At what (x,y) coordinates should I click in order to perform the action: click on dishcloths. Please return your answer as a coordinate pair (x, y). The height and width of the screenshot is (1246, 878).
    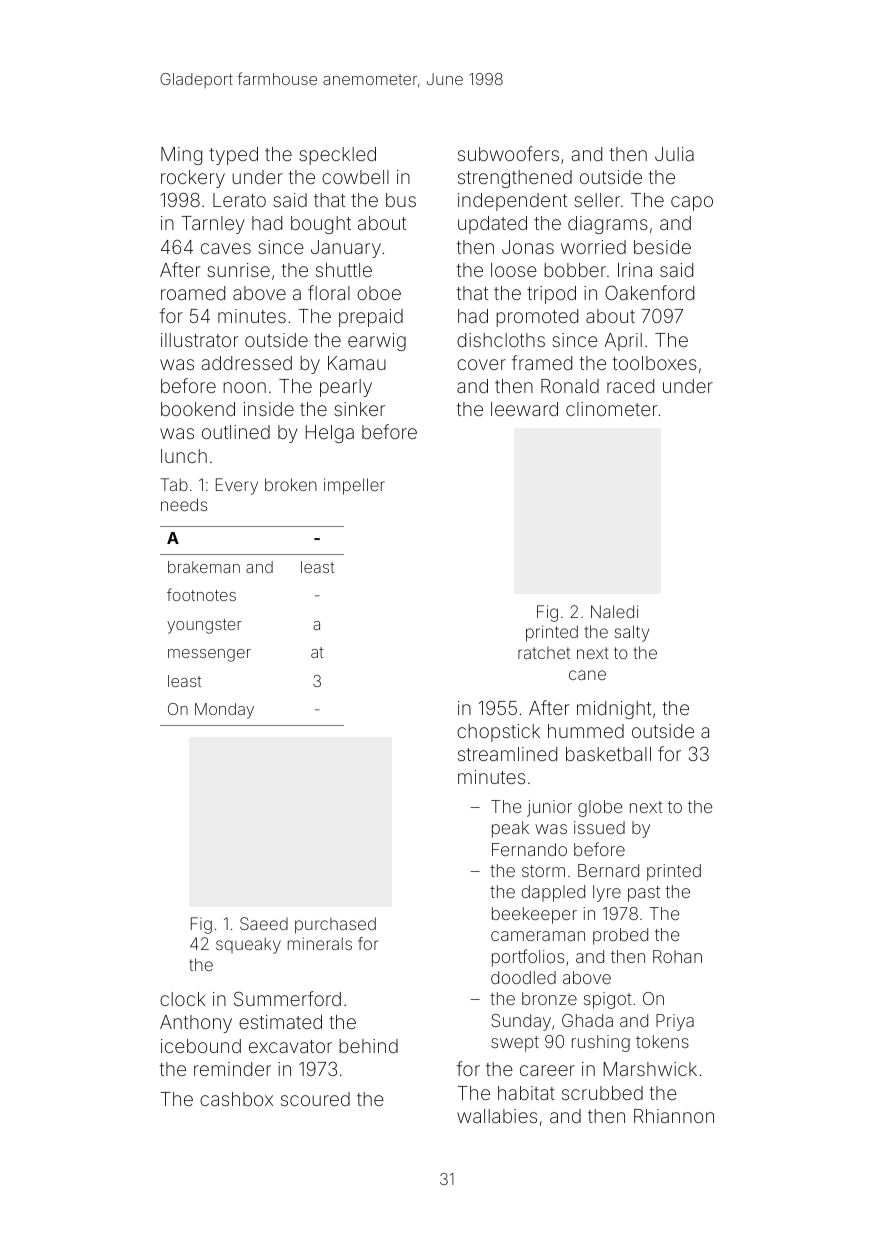
    Looking at the image, I should click on (501, 340).
